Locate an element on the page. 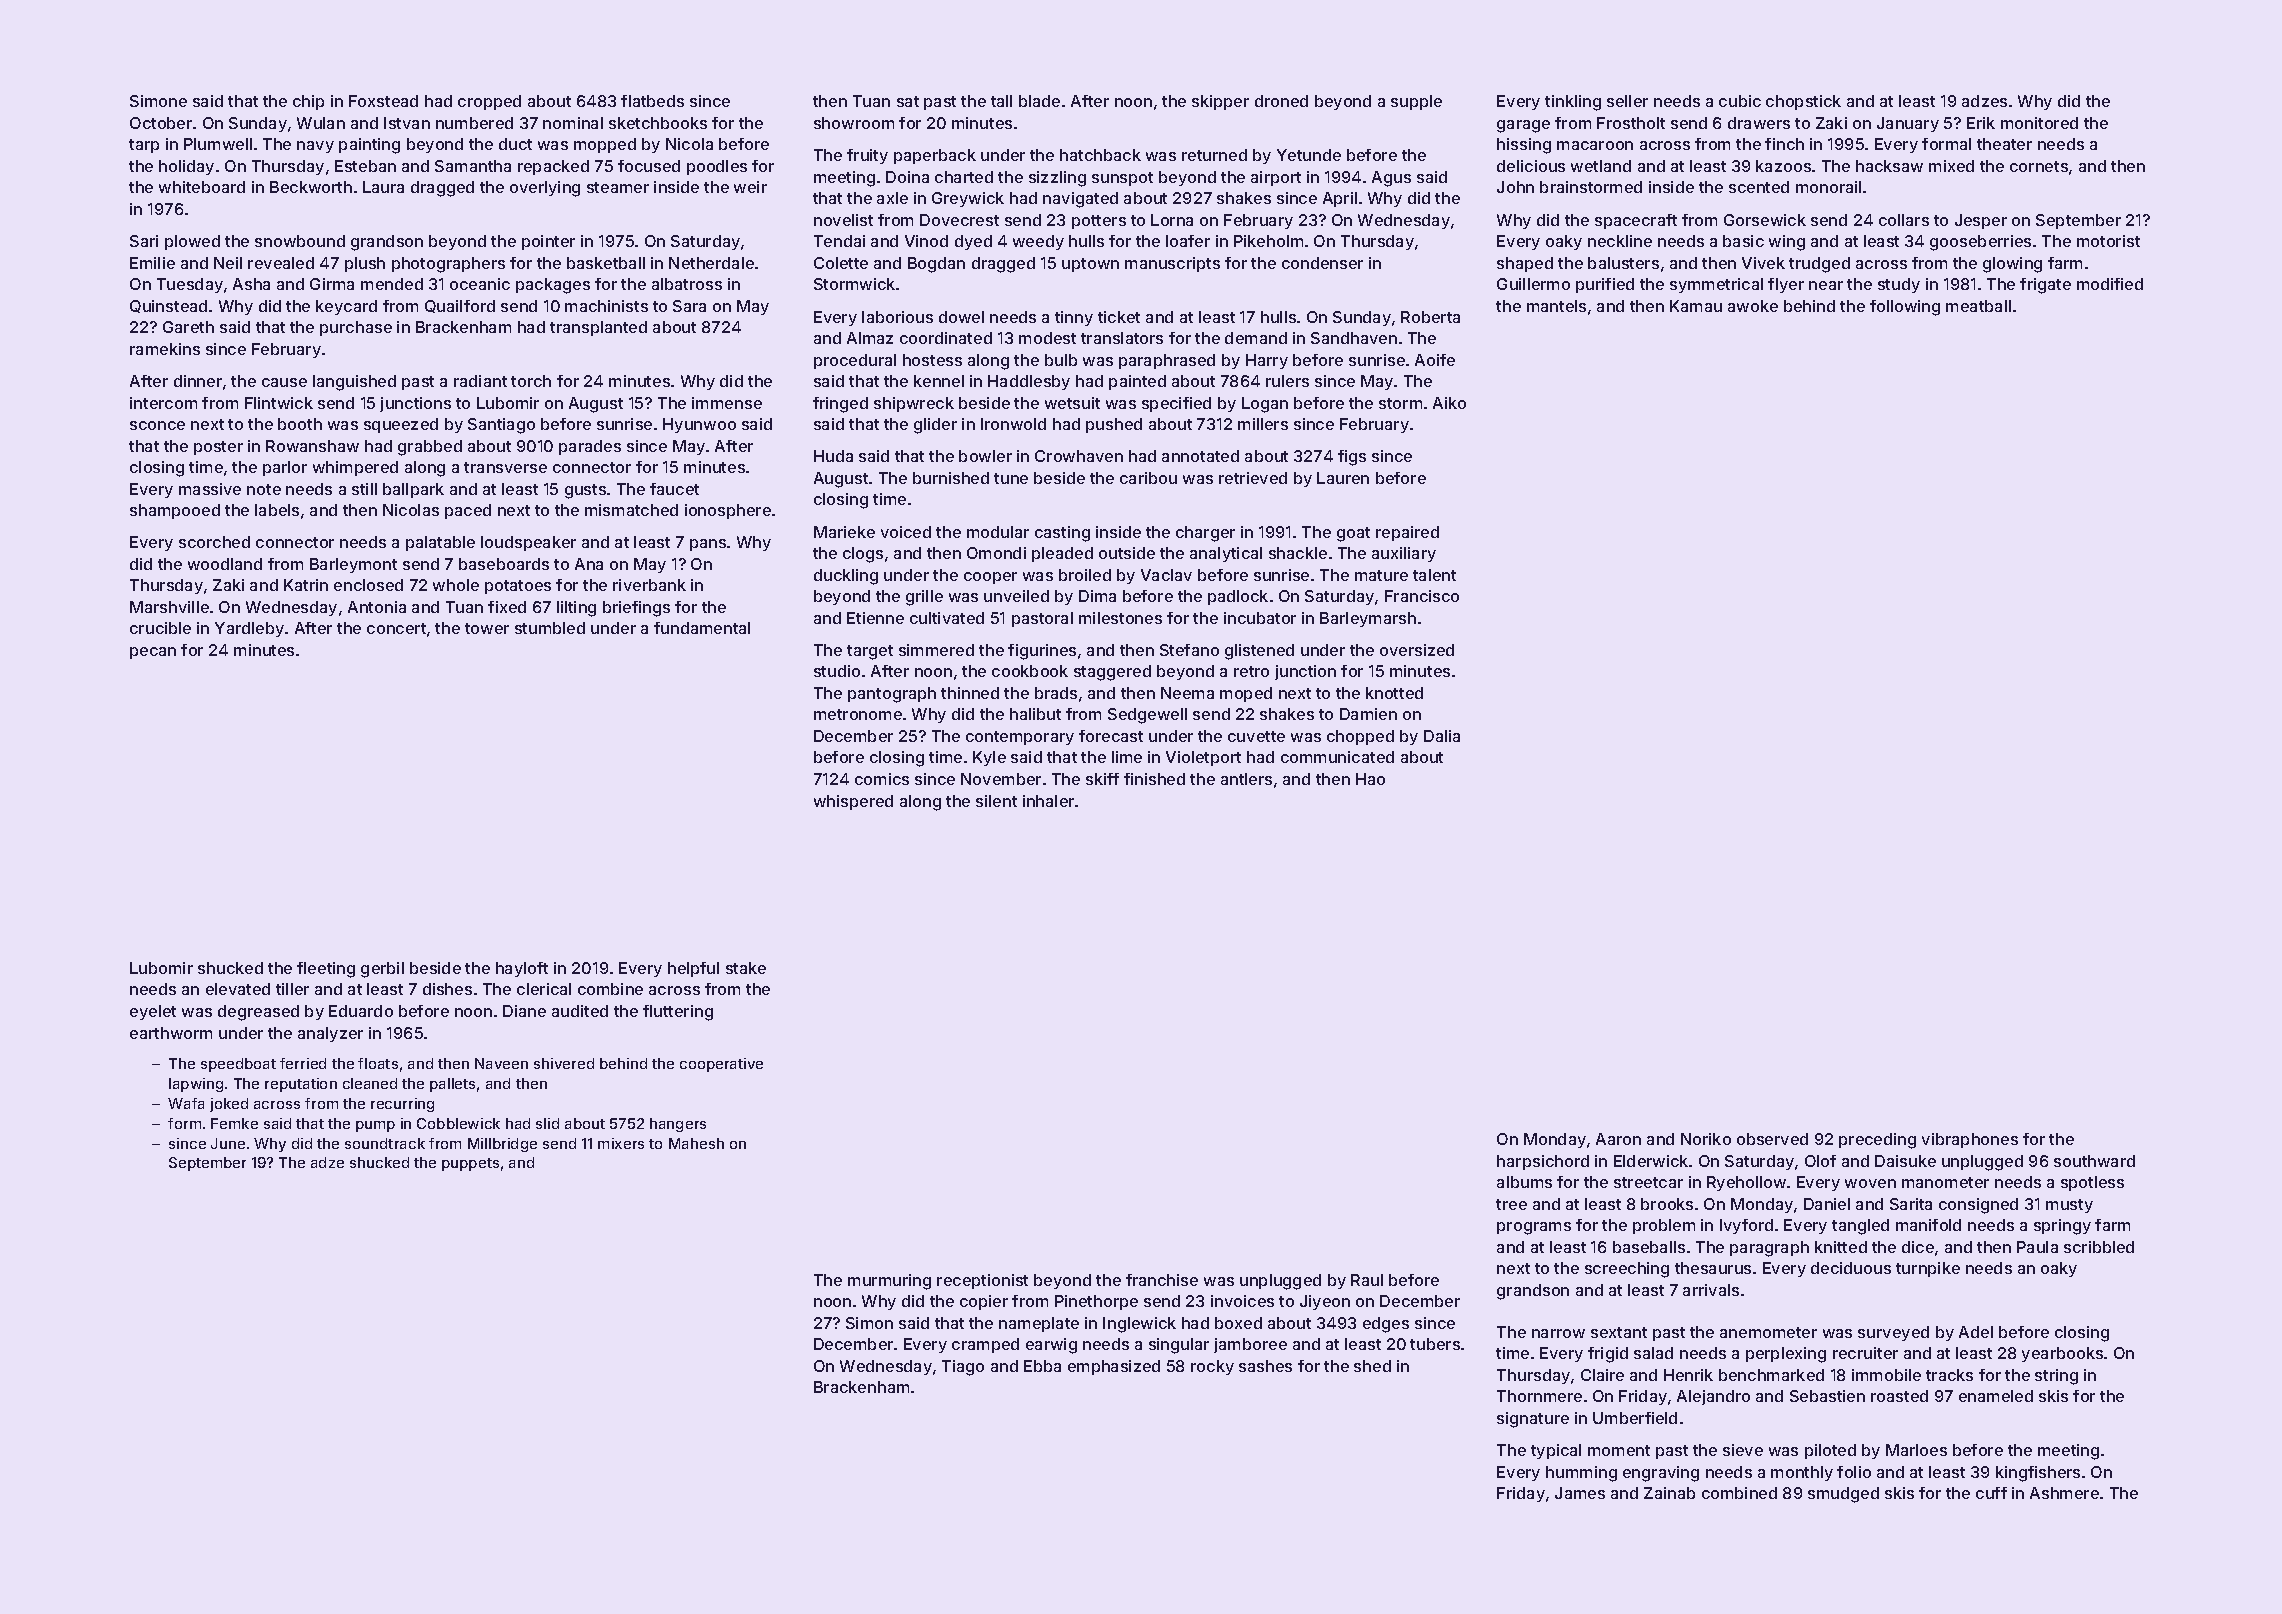 The width and height of the page is (2282, 1614). faucet is located at coordinates (674, 489).
